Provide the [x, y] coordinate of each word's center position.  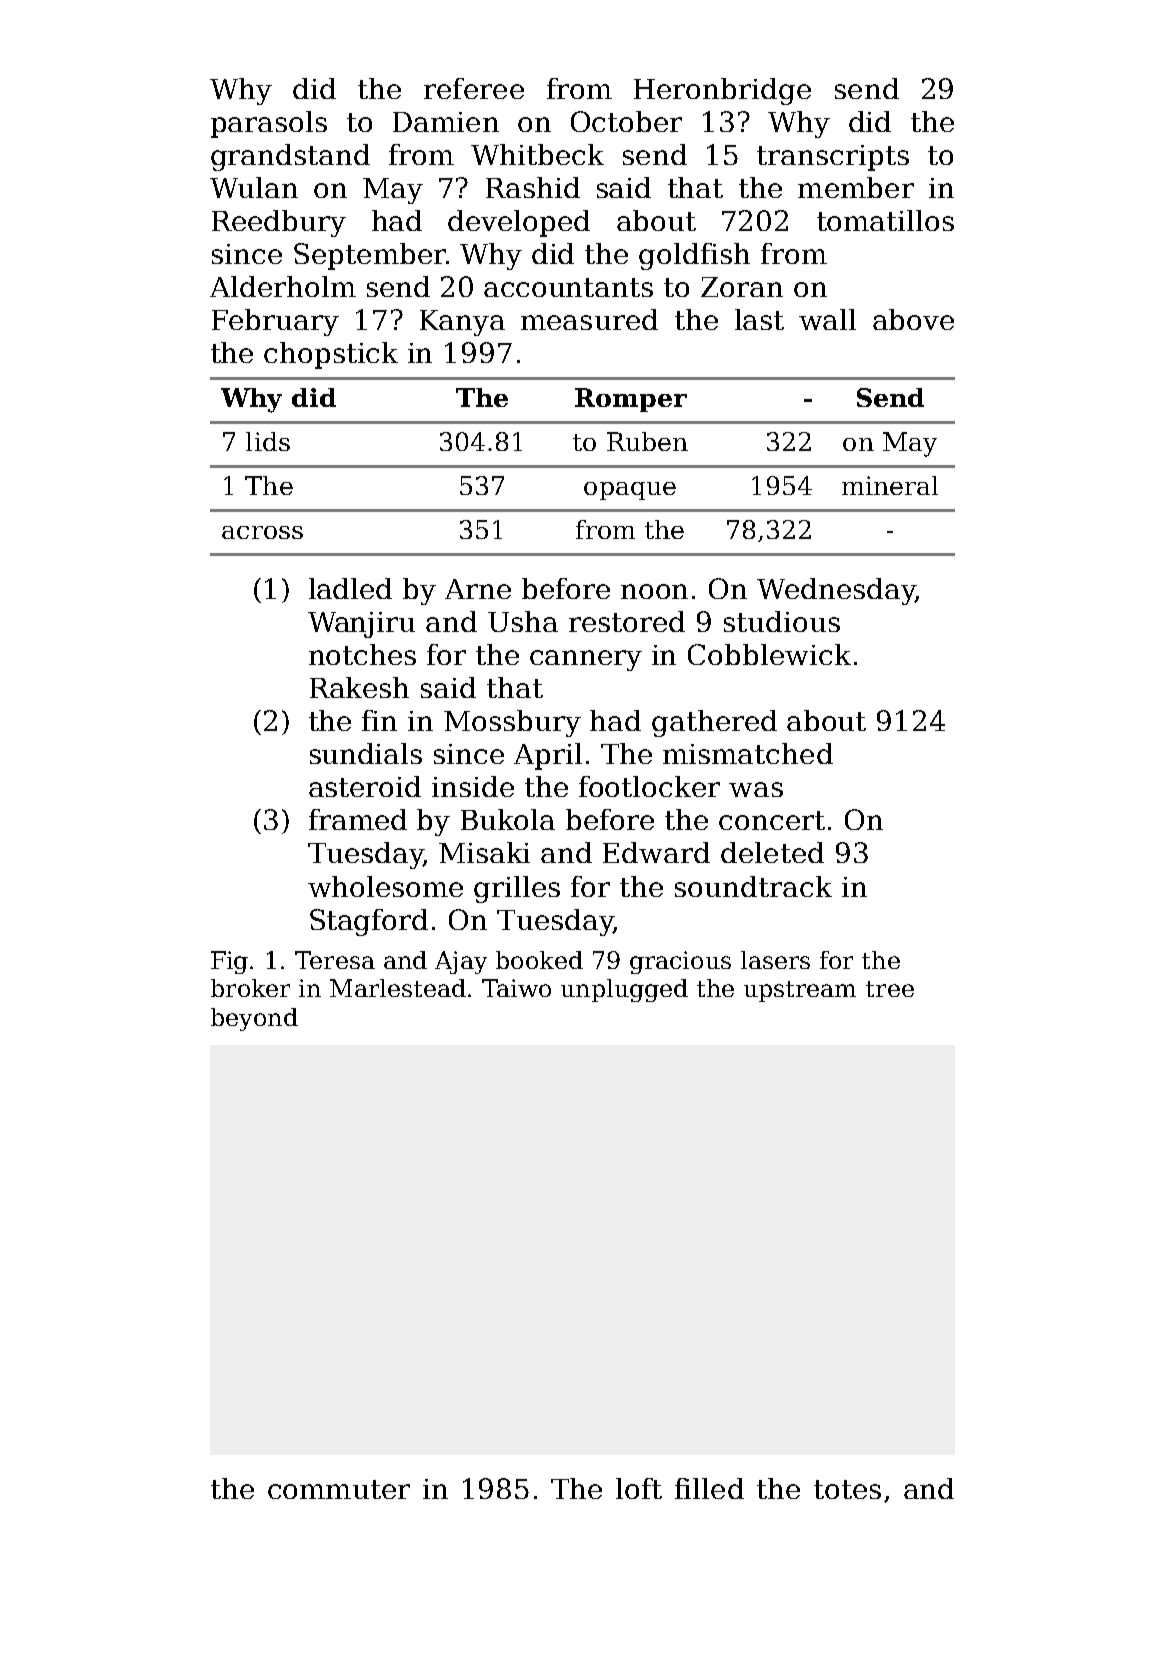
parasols [269, 124]
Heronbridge [722, 91]
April [548, 756]
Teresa [335, 960]
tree [890, 989]
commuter [339, 1489]
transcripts [833, 158]
